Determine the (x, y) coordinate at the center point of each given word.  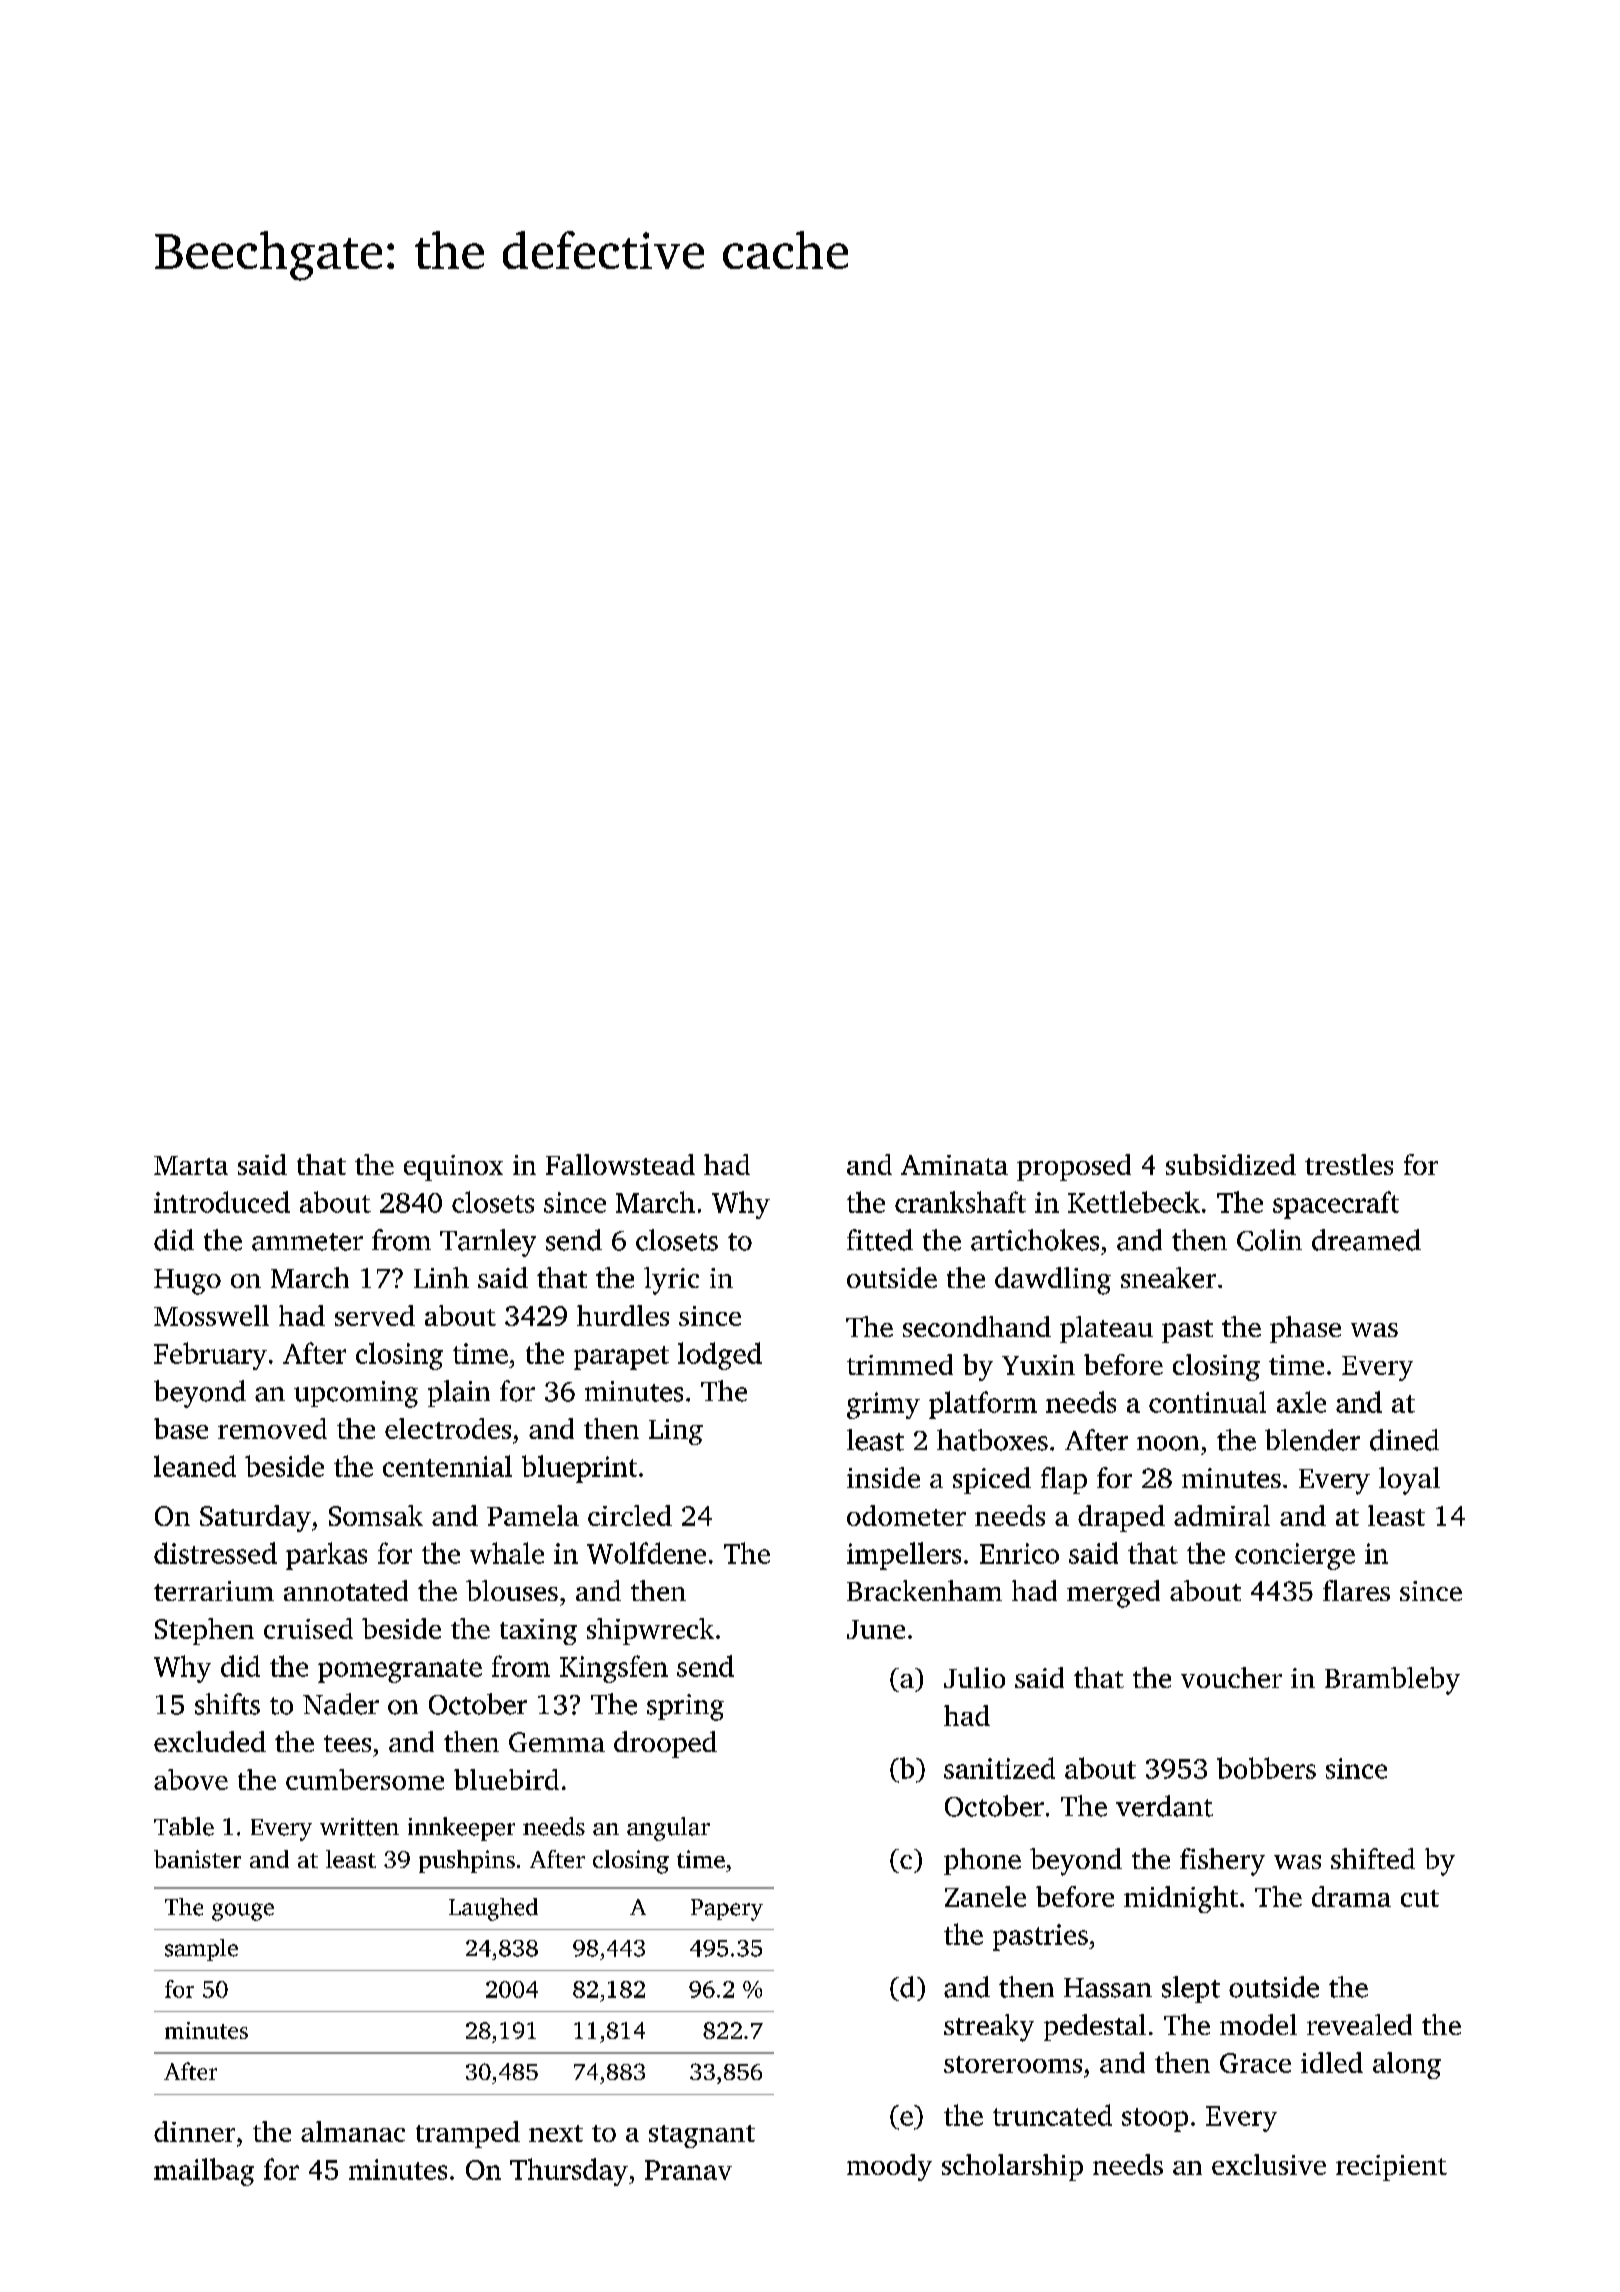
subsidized (1231, 1164)
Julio (974, 1677)
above (191, 1779)
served (375, 1315)
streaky (989, 2028)
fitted (880, 1240)
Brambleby (1392, 1681)
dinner (194, 2131)
